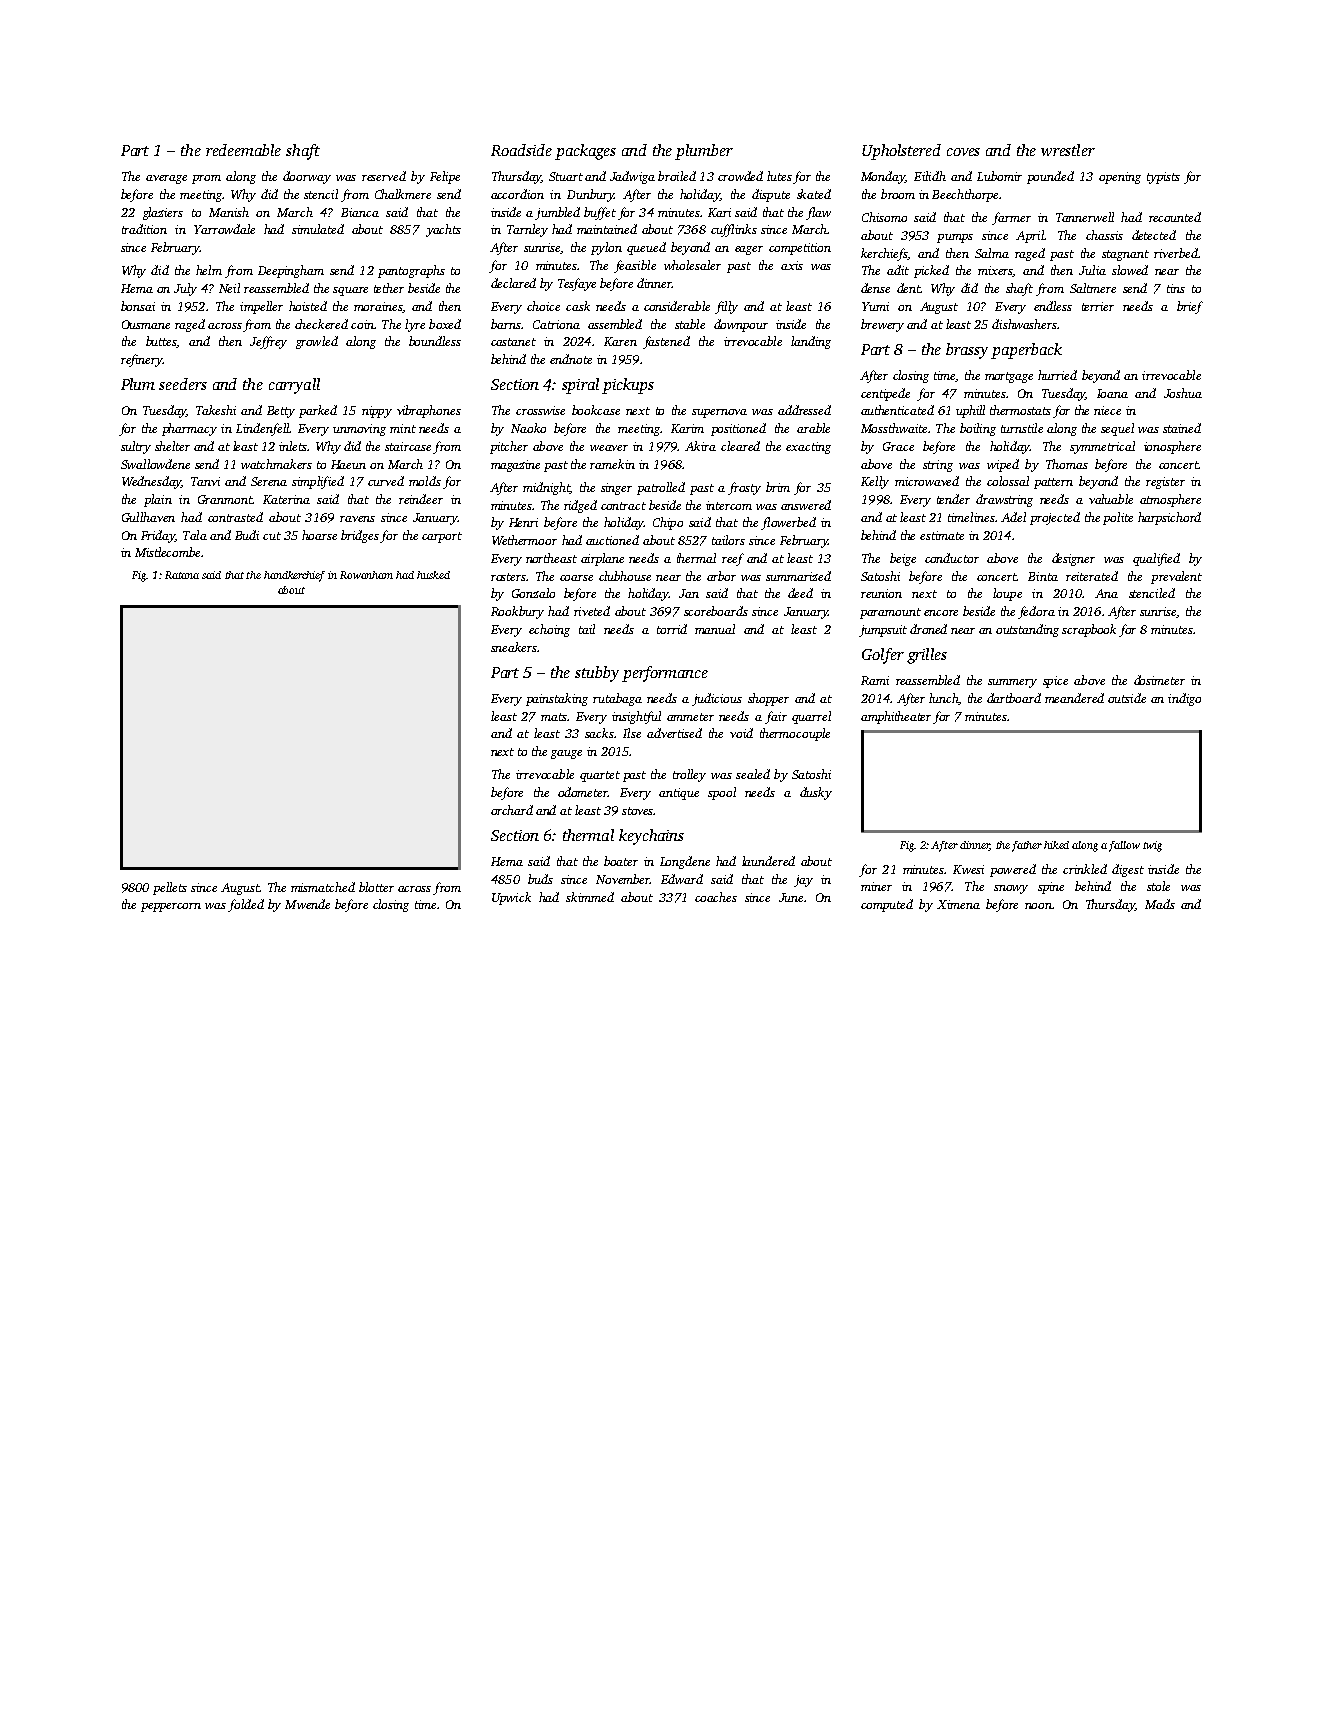  I want to click on computed, so click(887, 905).
